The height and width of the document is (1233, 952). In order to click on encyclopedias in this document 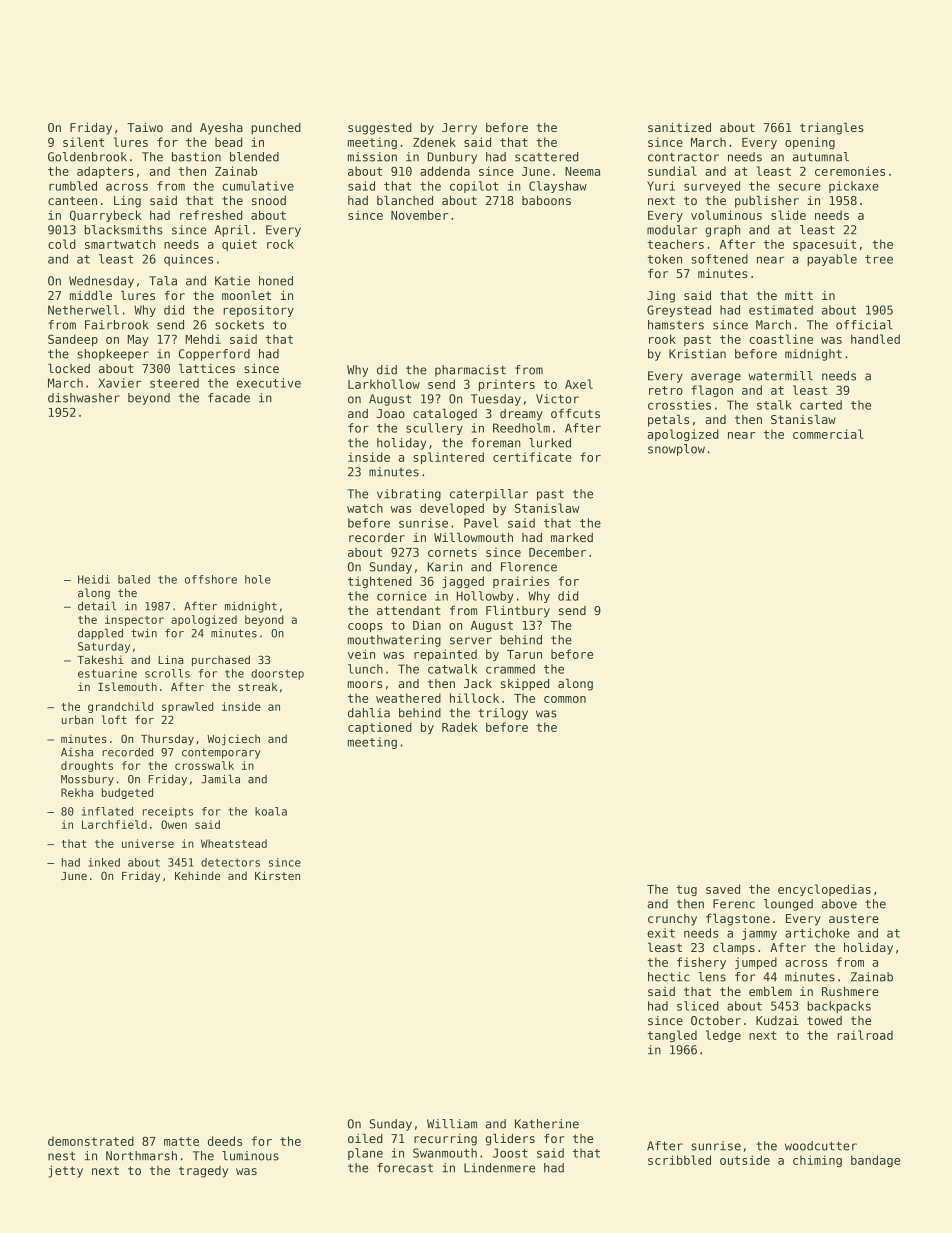, I will do `click(824, 890)`.
